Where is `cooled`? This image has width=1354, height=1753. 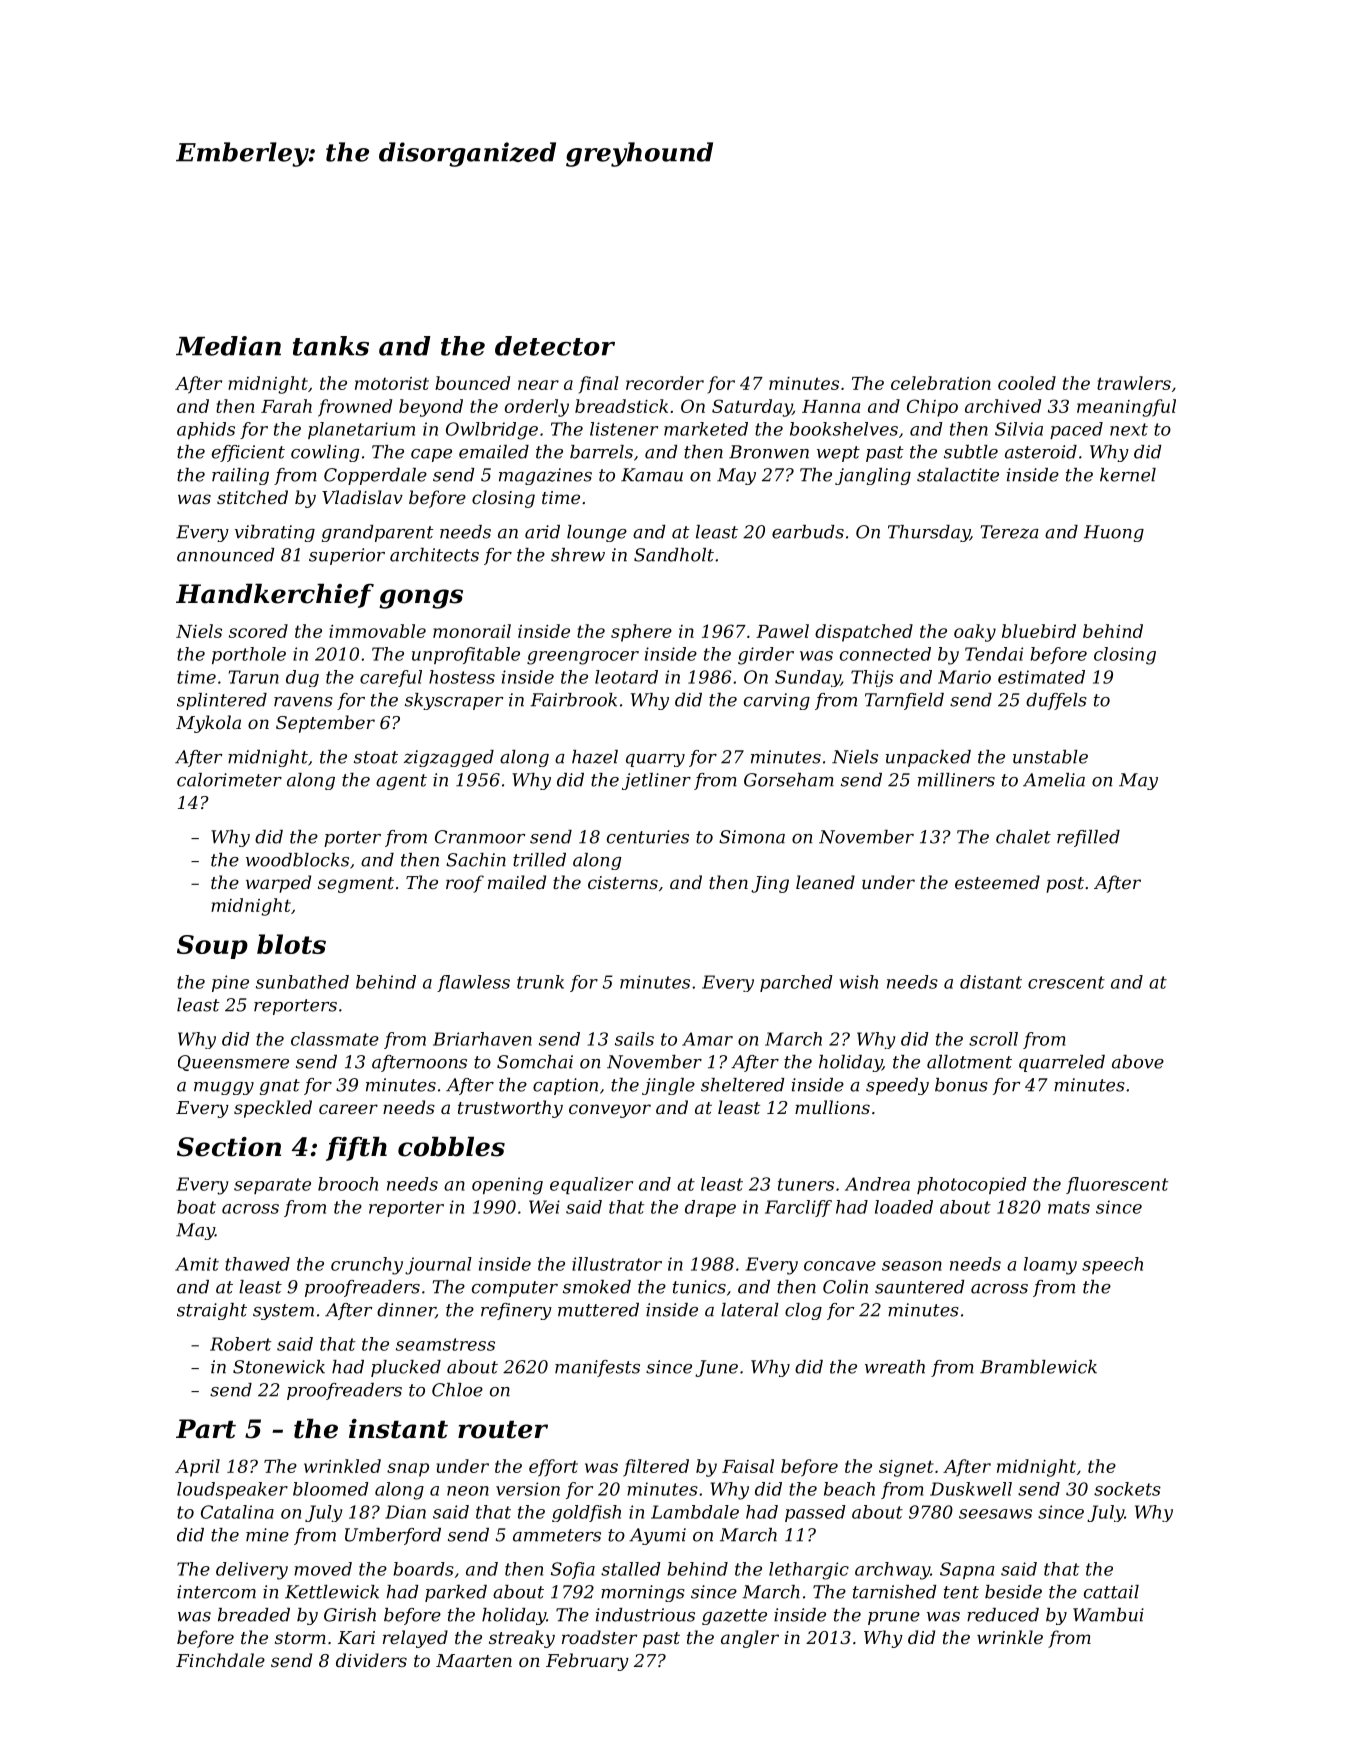
cooled is located at coordinates (1027, 383).
